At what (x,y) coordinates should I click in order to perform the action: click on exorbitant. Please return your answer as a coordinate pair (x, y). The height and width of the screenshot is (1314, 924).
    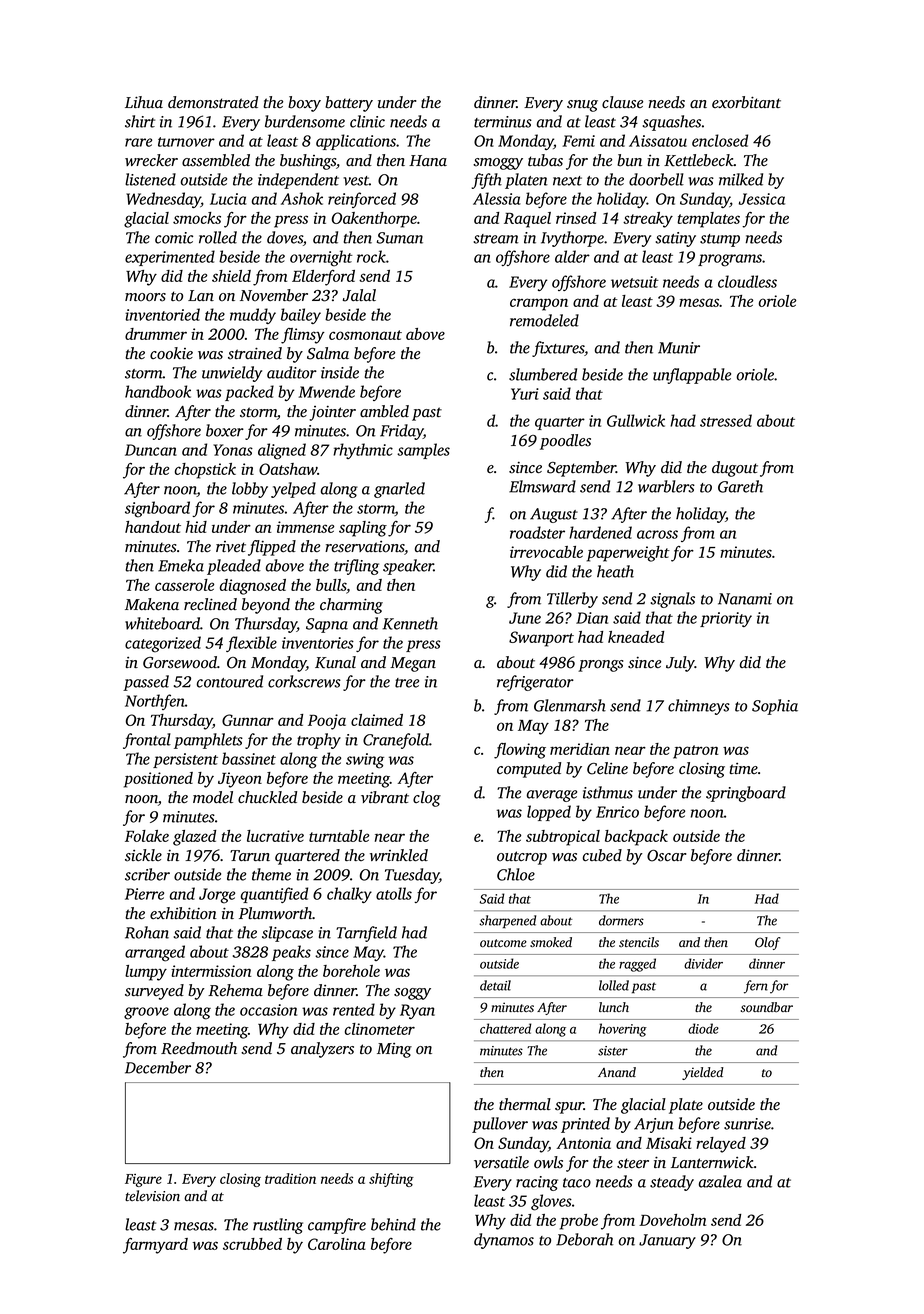
    Looking at the image, I should click on (746, 102).
